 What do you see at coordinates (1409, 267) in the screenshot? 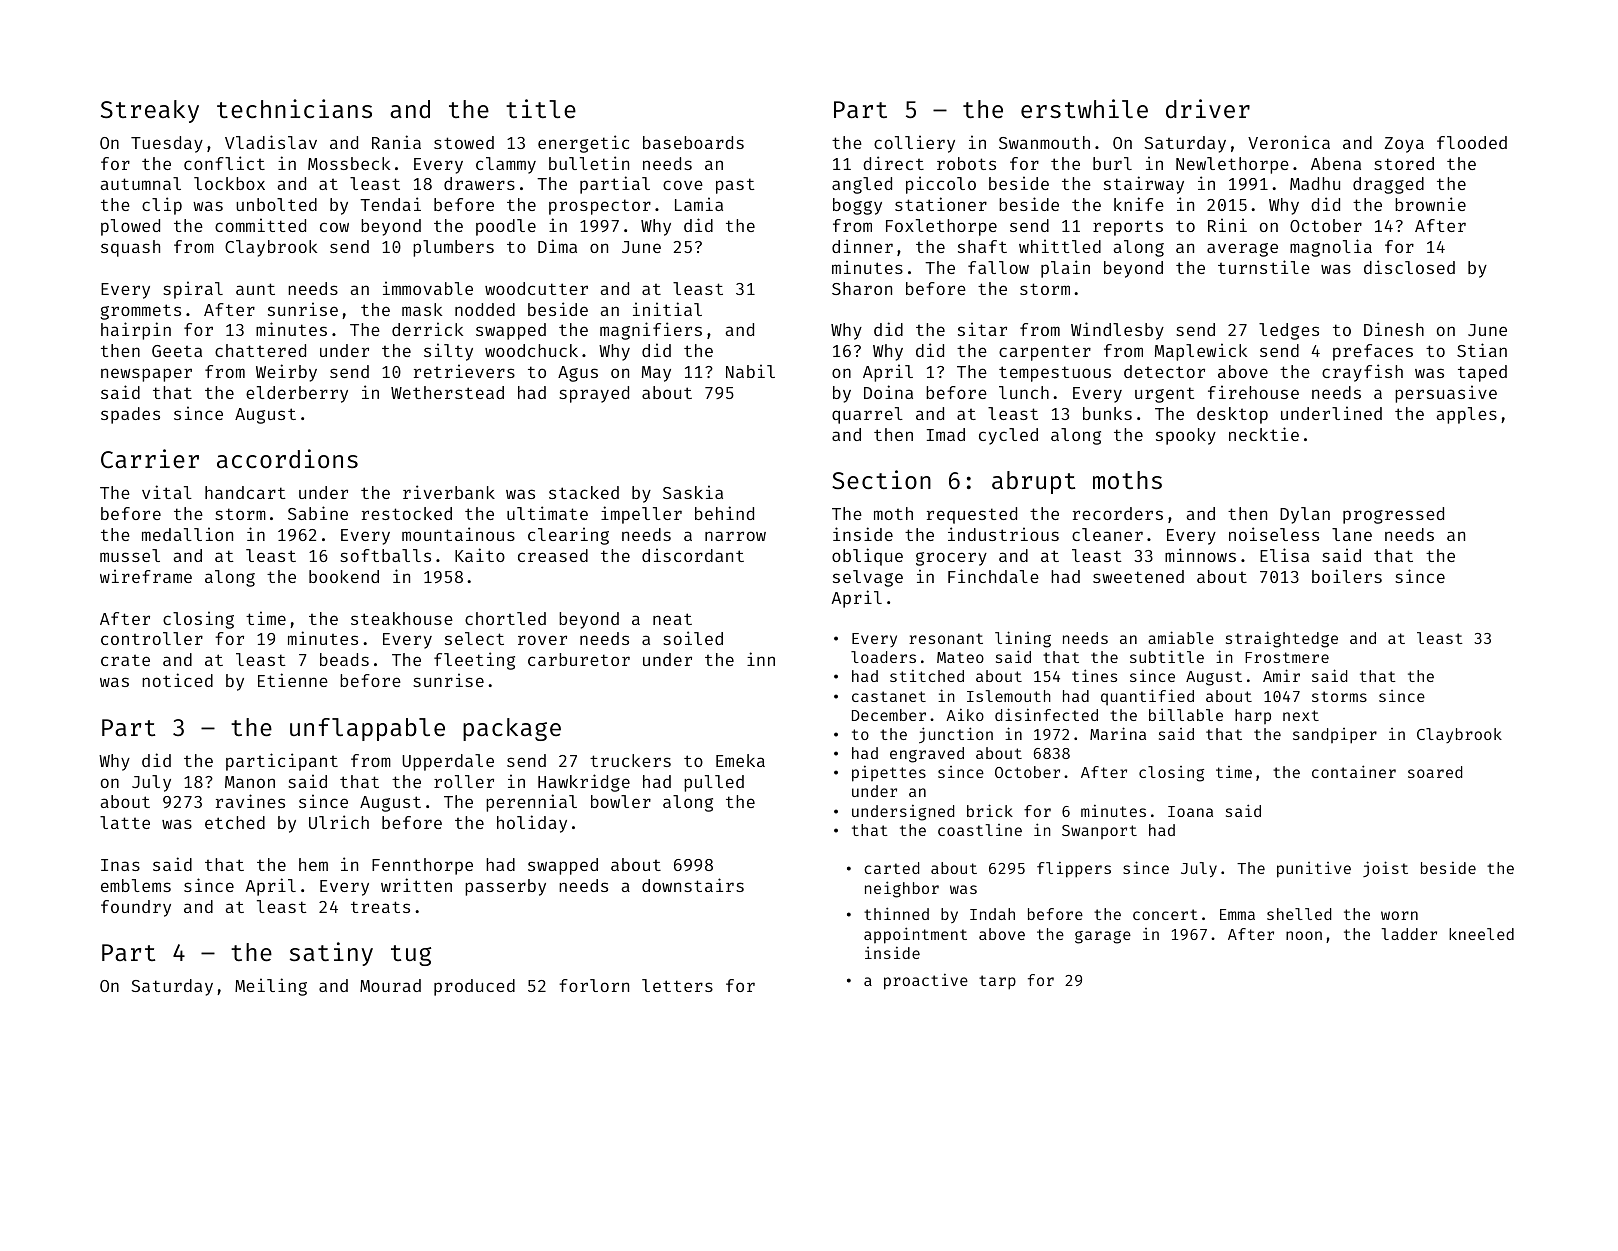
I see `disclosed` at bounding box center [1409, 267].
